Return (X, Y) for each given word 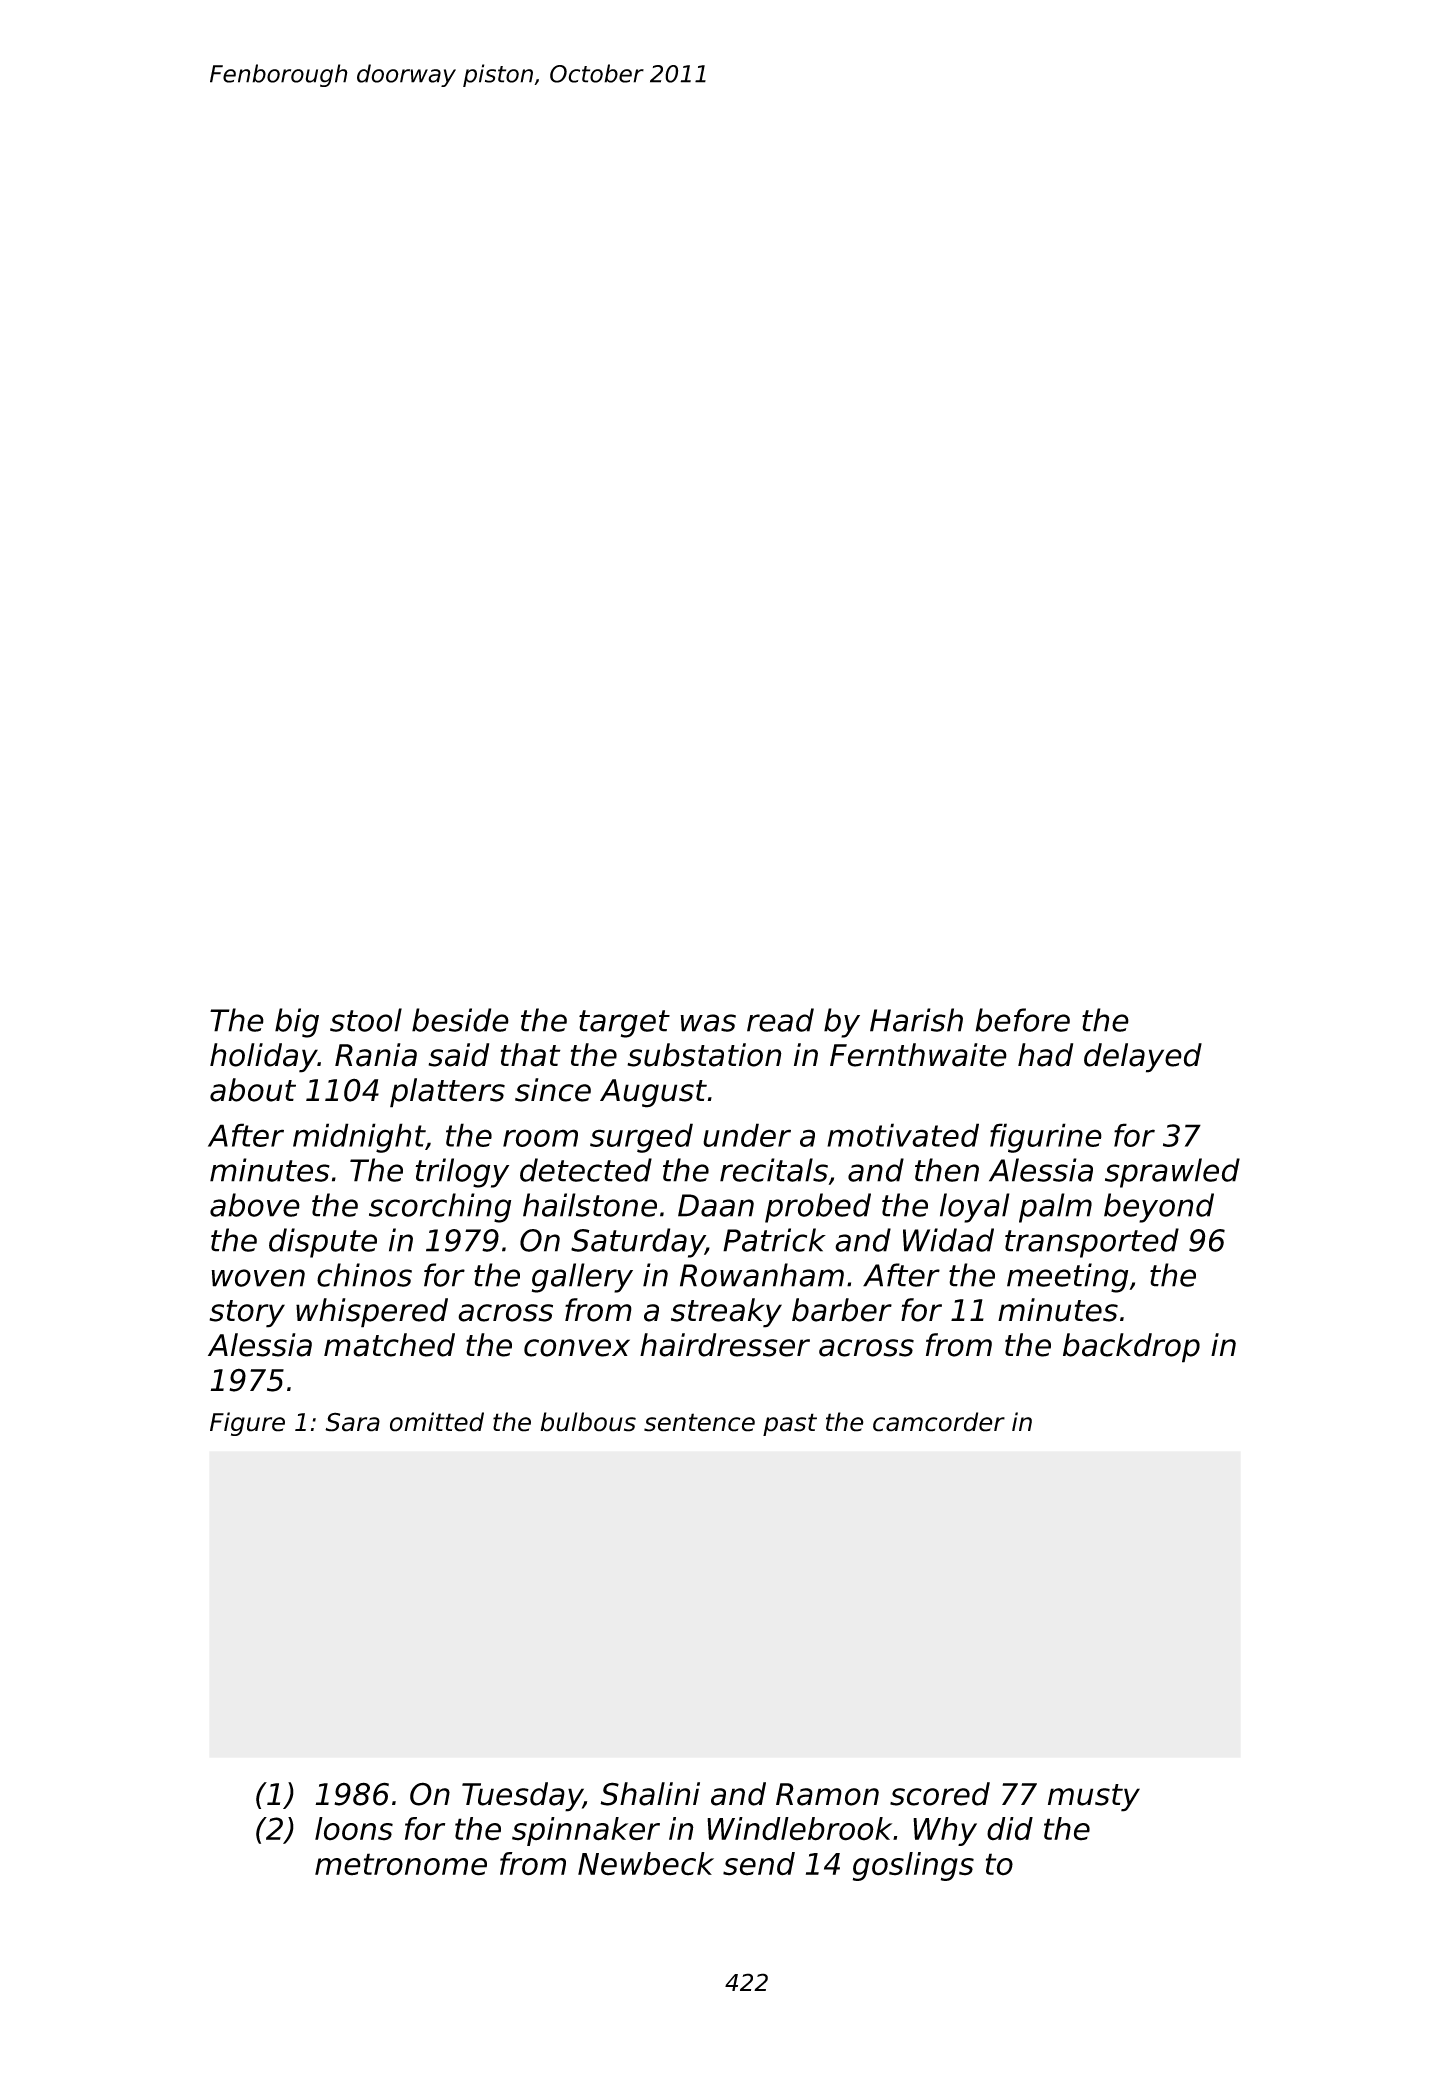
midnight (359, 1138)
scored (940, 1794)
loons (354, 1829)
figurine (1046, 1138)
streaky (726, 1313)
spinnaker (586, 1831)
